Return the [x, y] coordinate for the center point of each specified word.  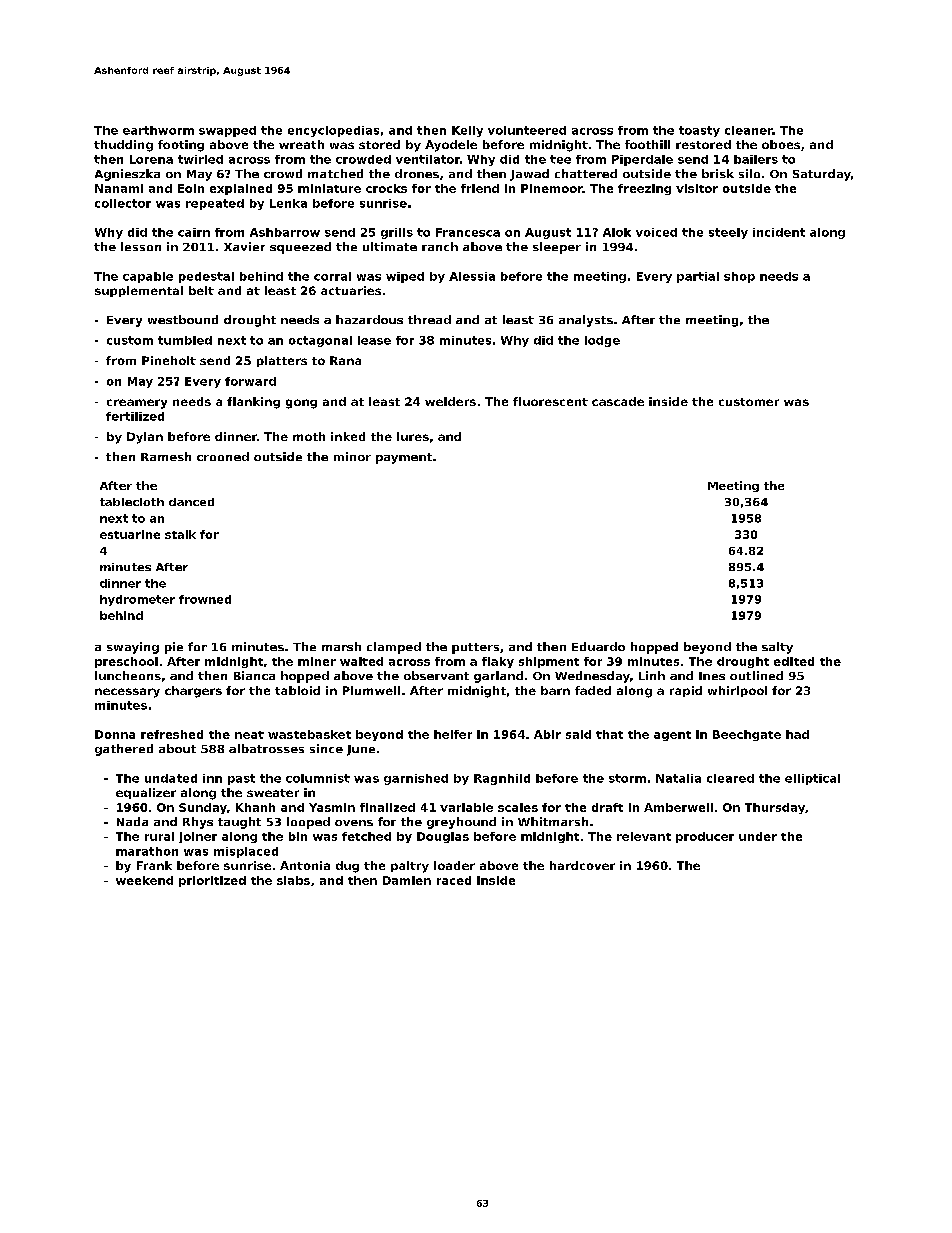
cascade [618, 401]
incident [779, 232]
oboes [781, 144]
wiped [405, 277]
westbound [183, 319]
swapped [227, 131]
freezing [644, 189]
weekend [144, 880]
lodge [602, 341]
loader [454, 865]
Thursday [775, 808]
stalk [180, 534]
